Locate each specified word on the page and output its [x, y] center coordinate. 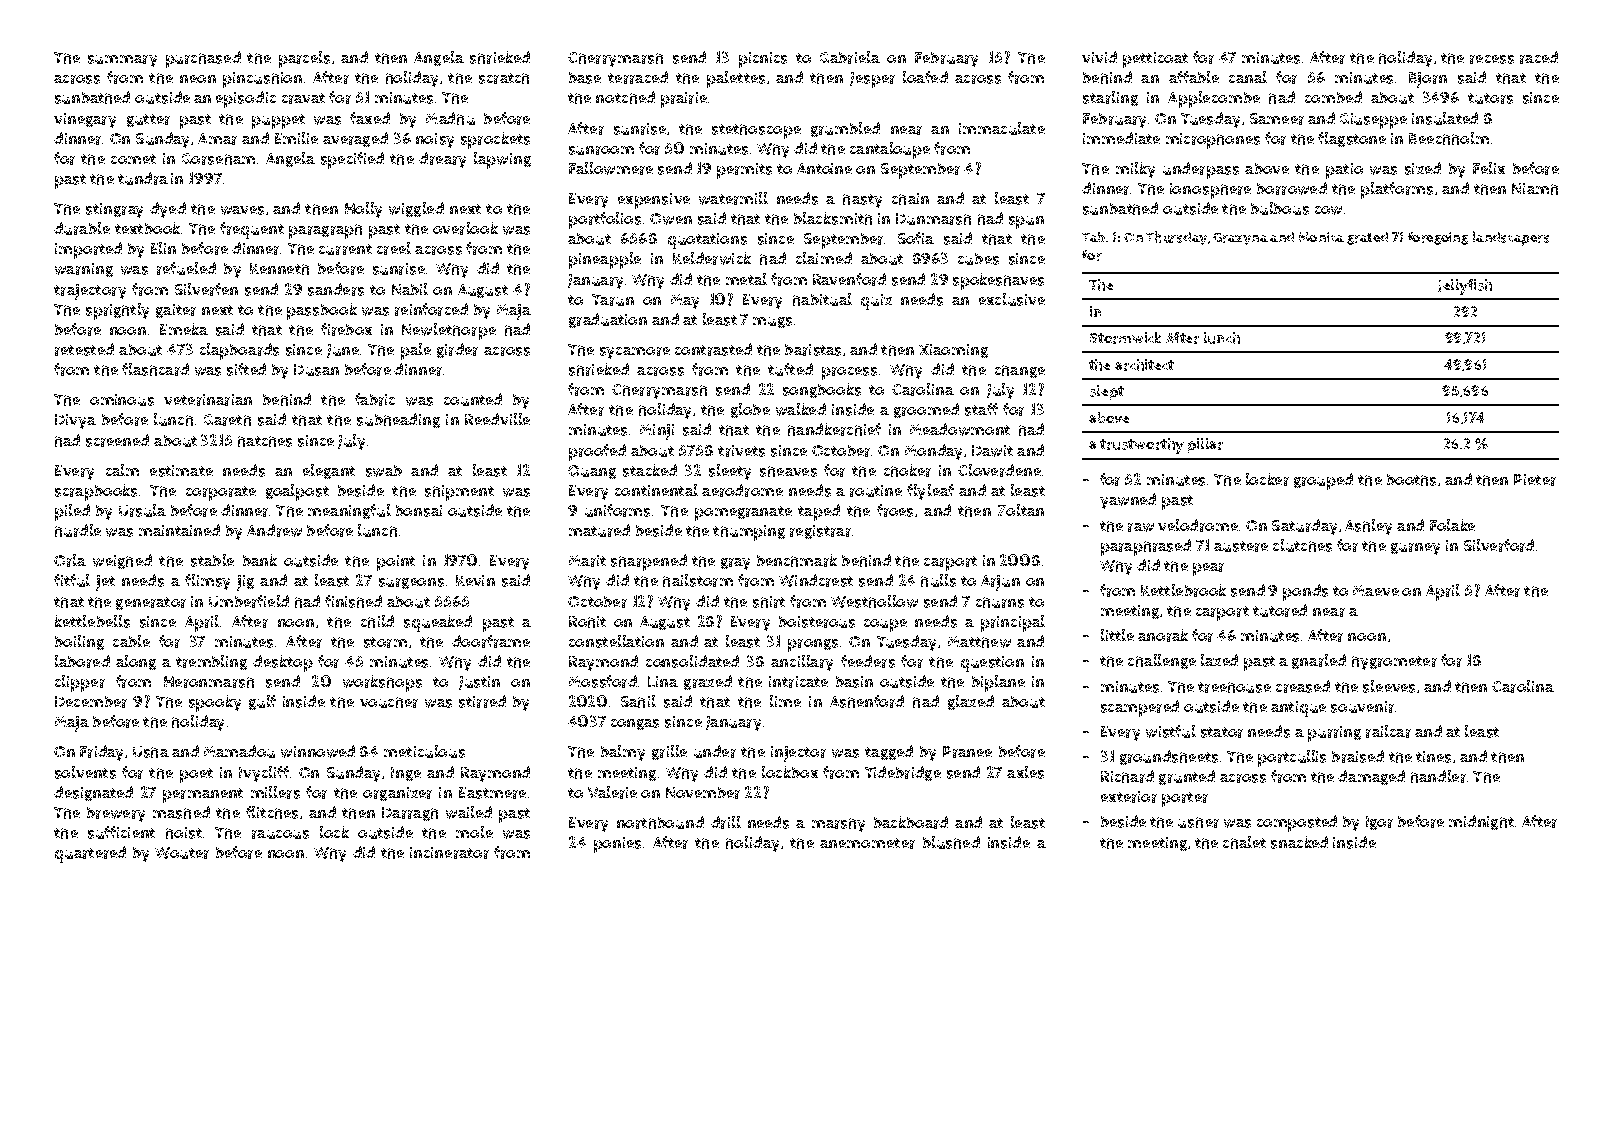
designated [93, 793]
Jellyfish [1465, 287]
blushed [951, 842]
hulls [938, 580]
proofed [597, 452]
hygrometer [1394, 663]
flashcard [155, 369]
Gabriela [850, 57]
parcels [304, 59]
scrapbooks [96, 492]
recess [1492, 59]
